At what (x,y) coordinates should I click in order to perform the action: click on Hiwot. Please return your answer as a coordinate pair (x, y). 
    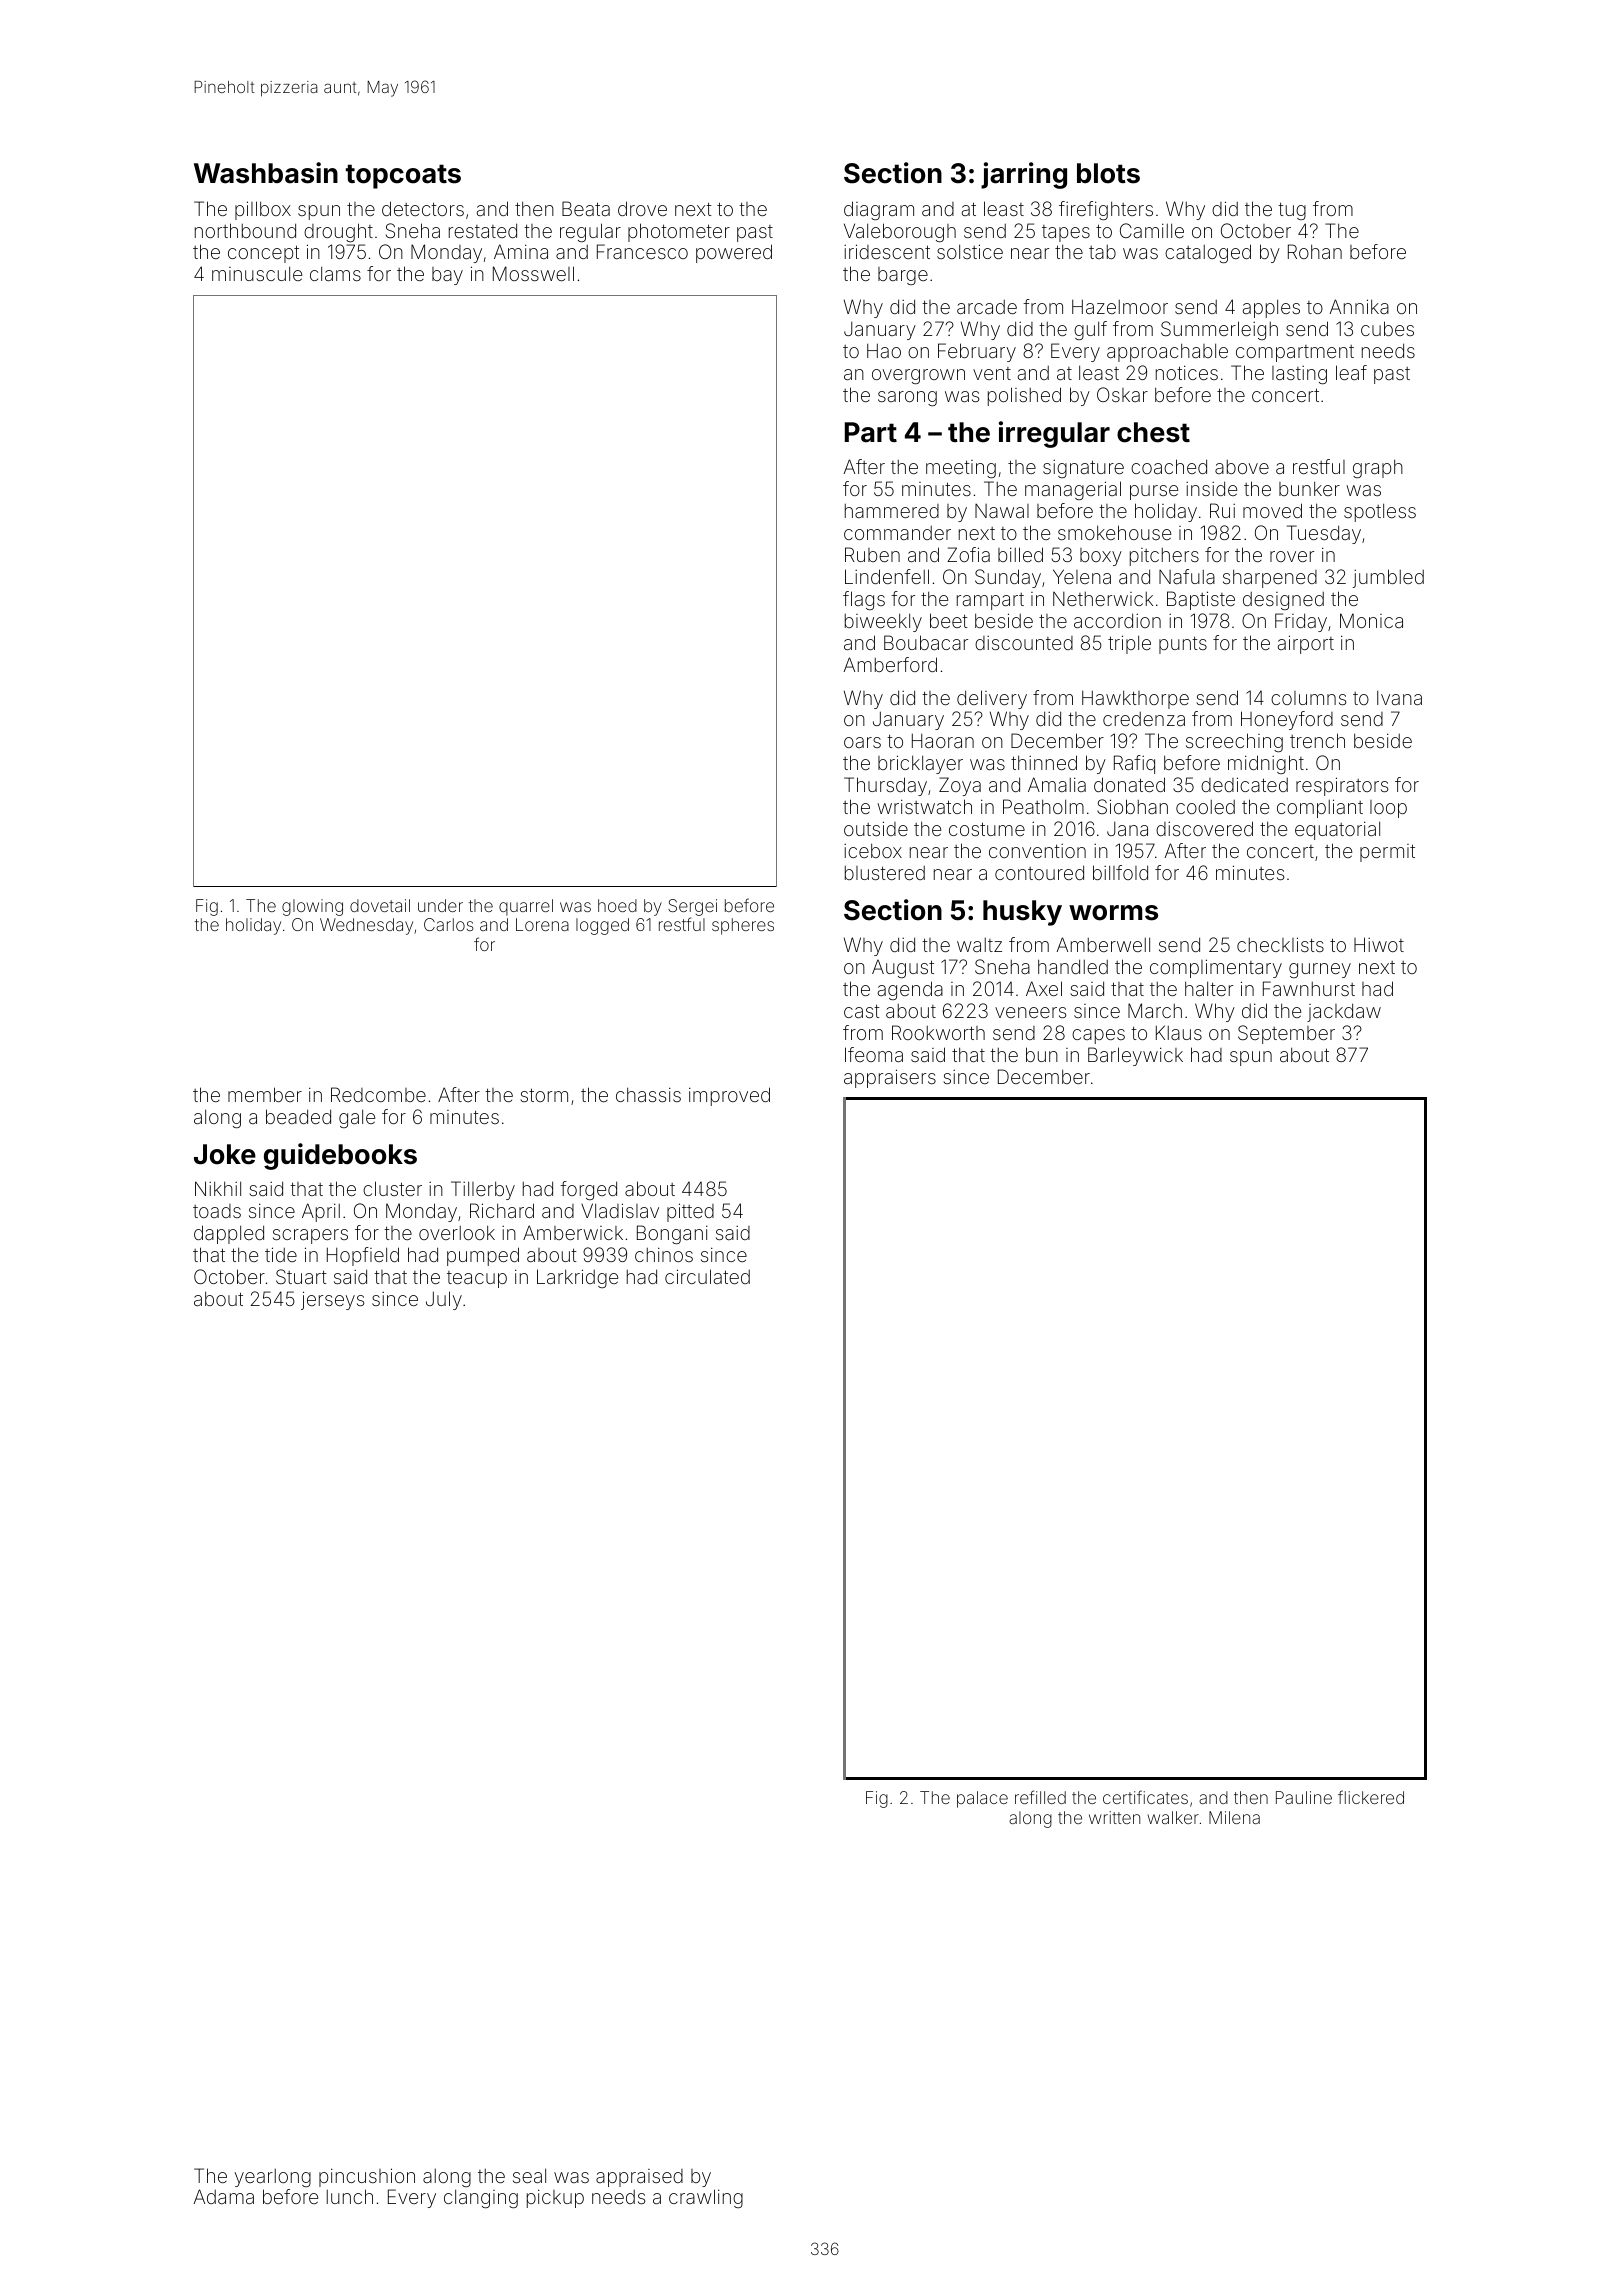
    Looking at the image, I should click on (1379, 944).
